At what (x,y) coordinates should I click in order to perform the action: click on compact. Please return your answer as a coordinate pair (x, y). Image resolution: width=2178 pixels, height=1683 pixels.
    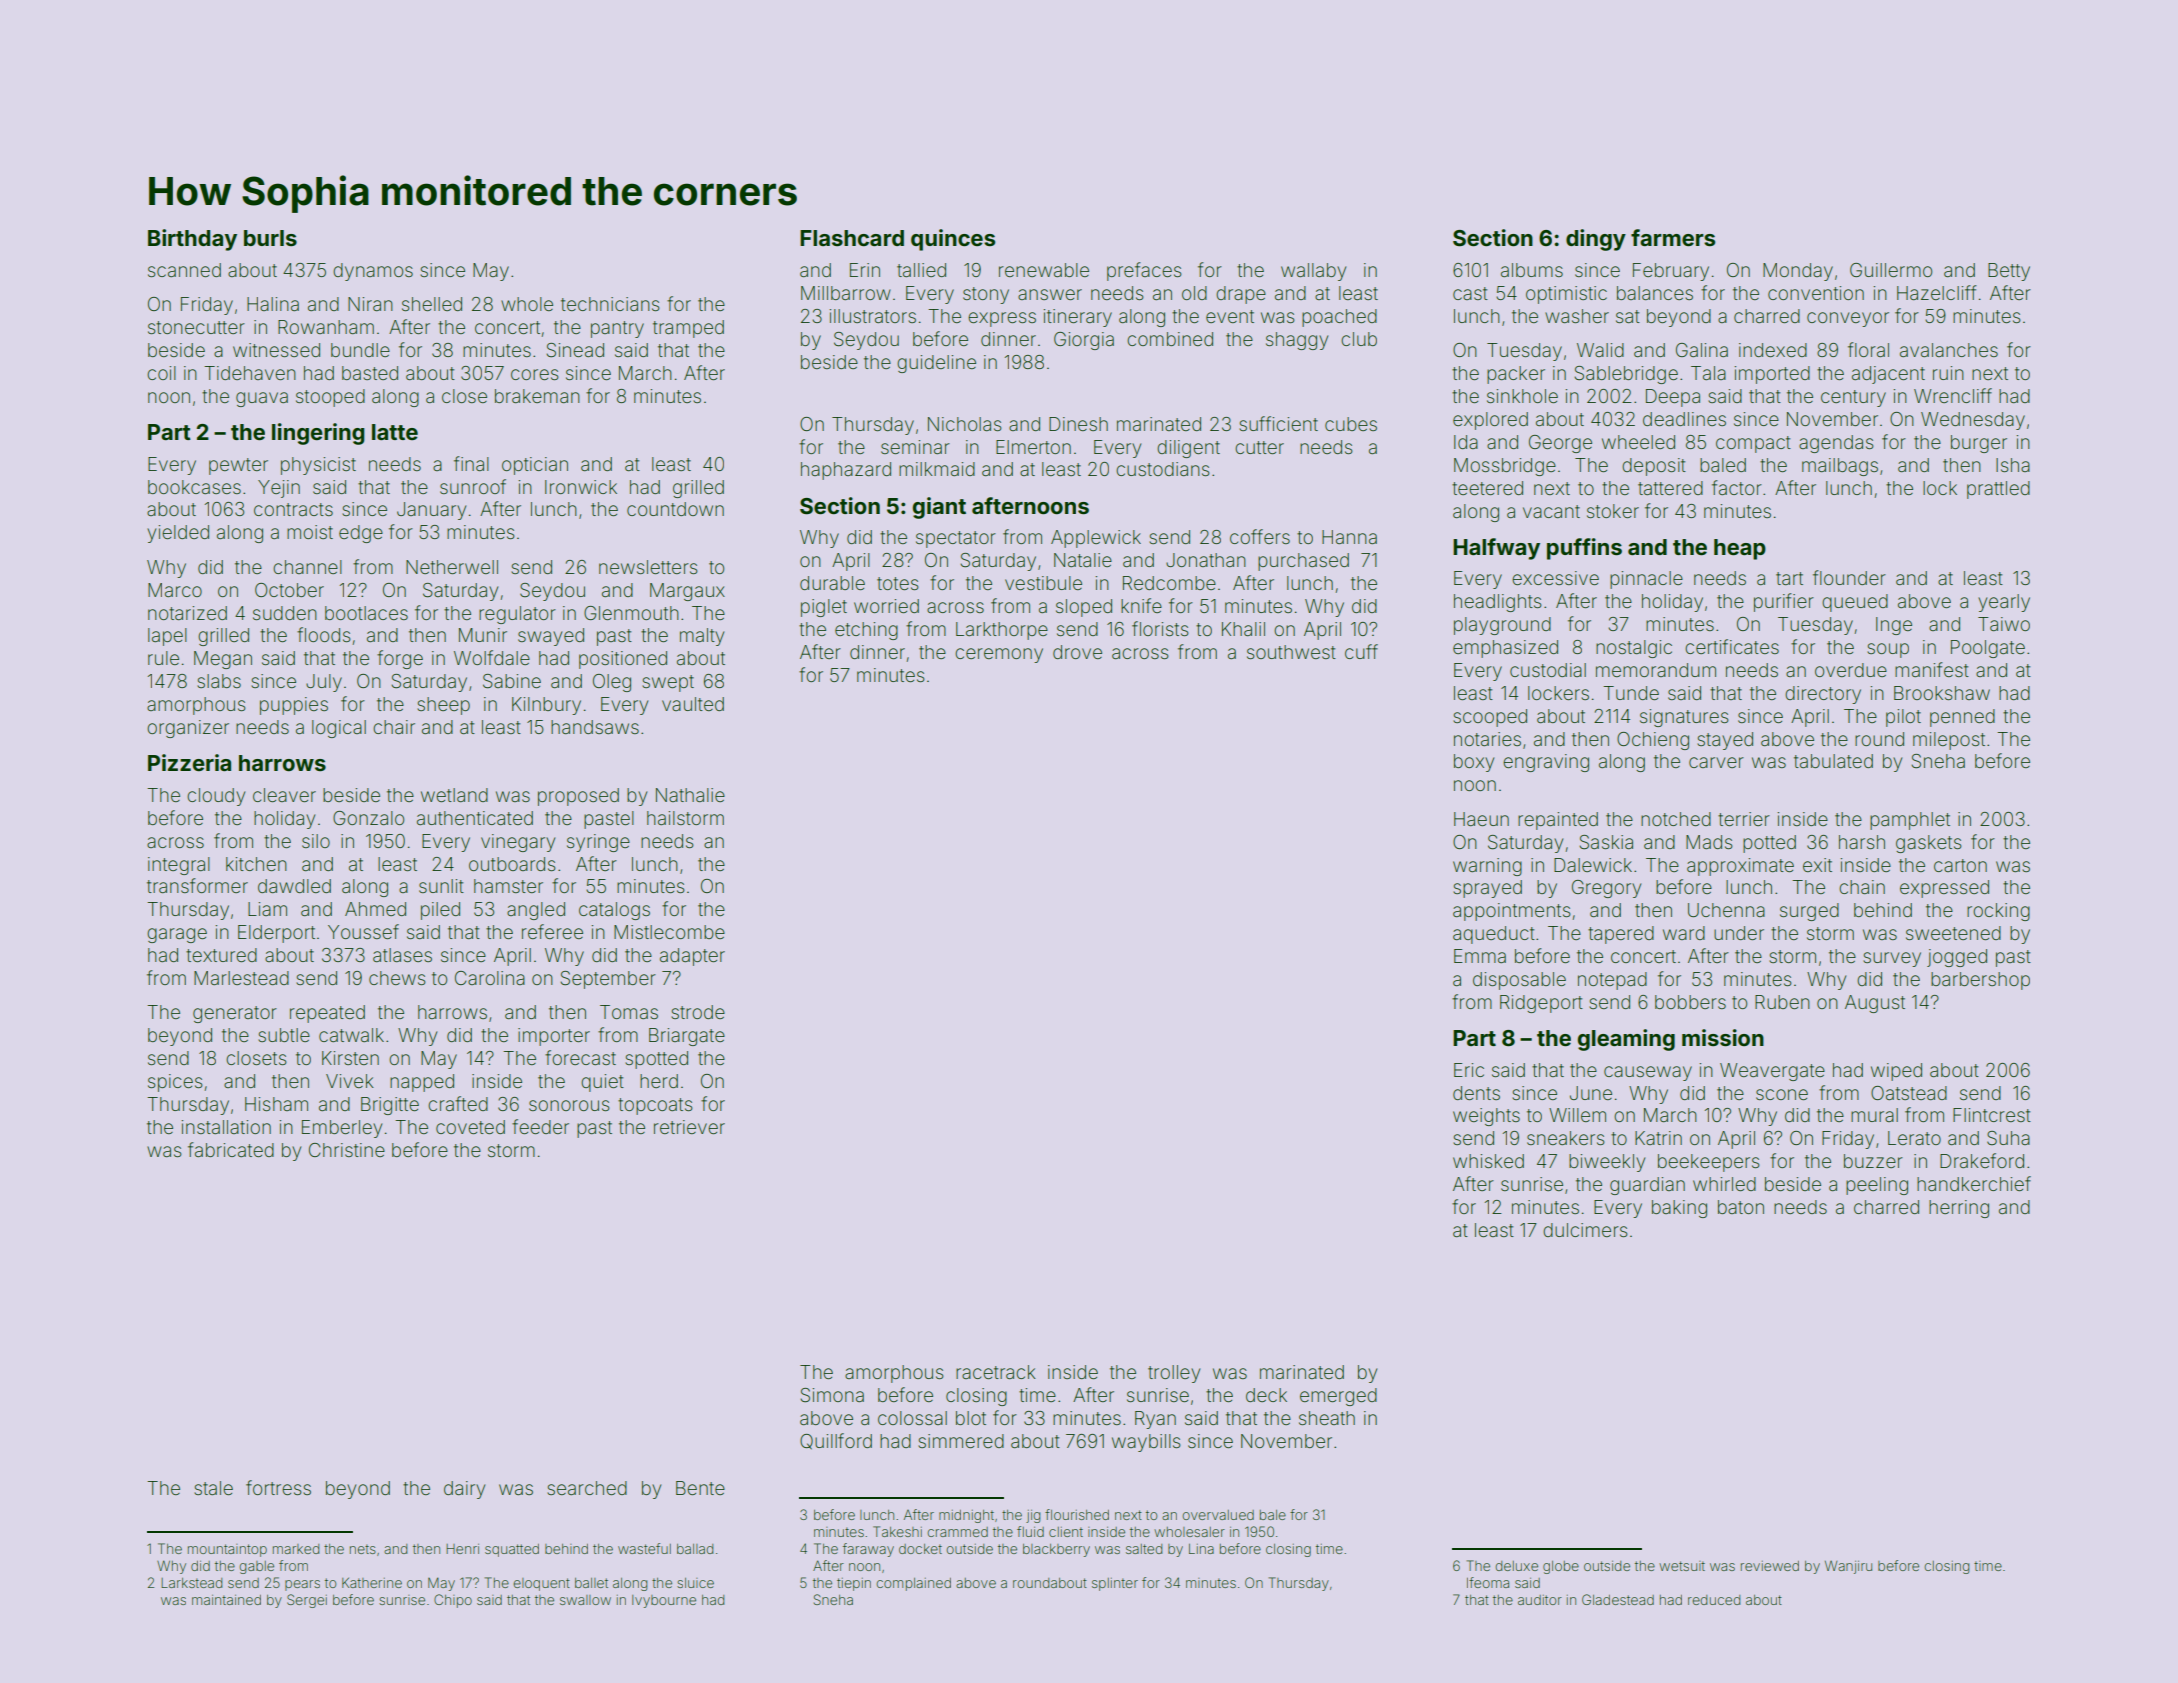
    Looking at the image, I should click on (1753, 444).
